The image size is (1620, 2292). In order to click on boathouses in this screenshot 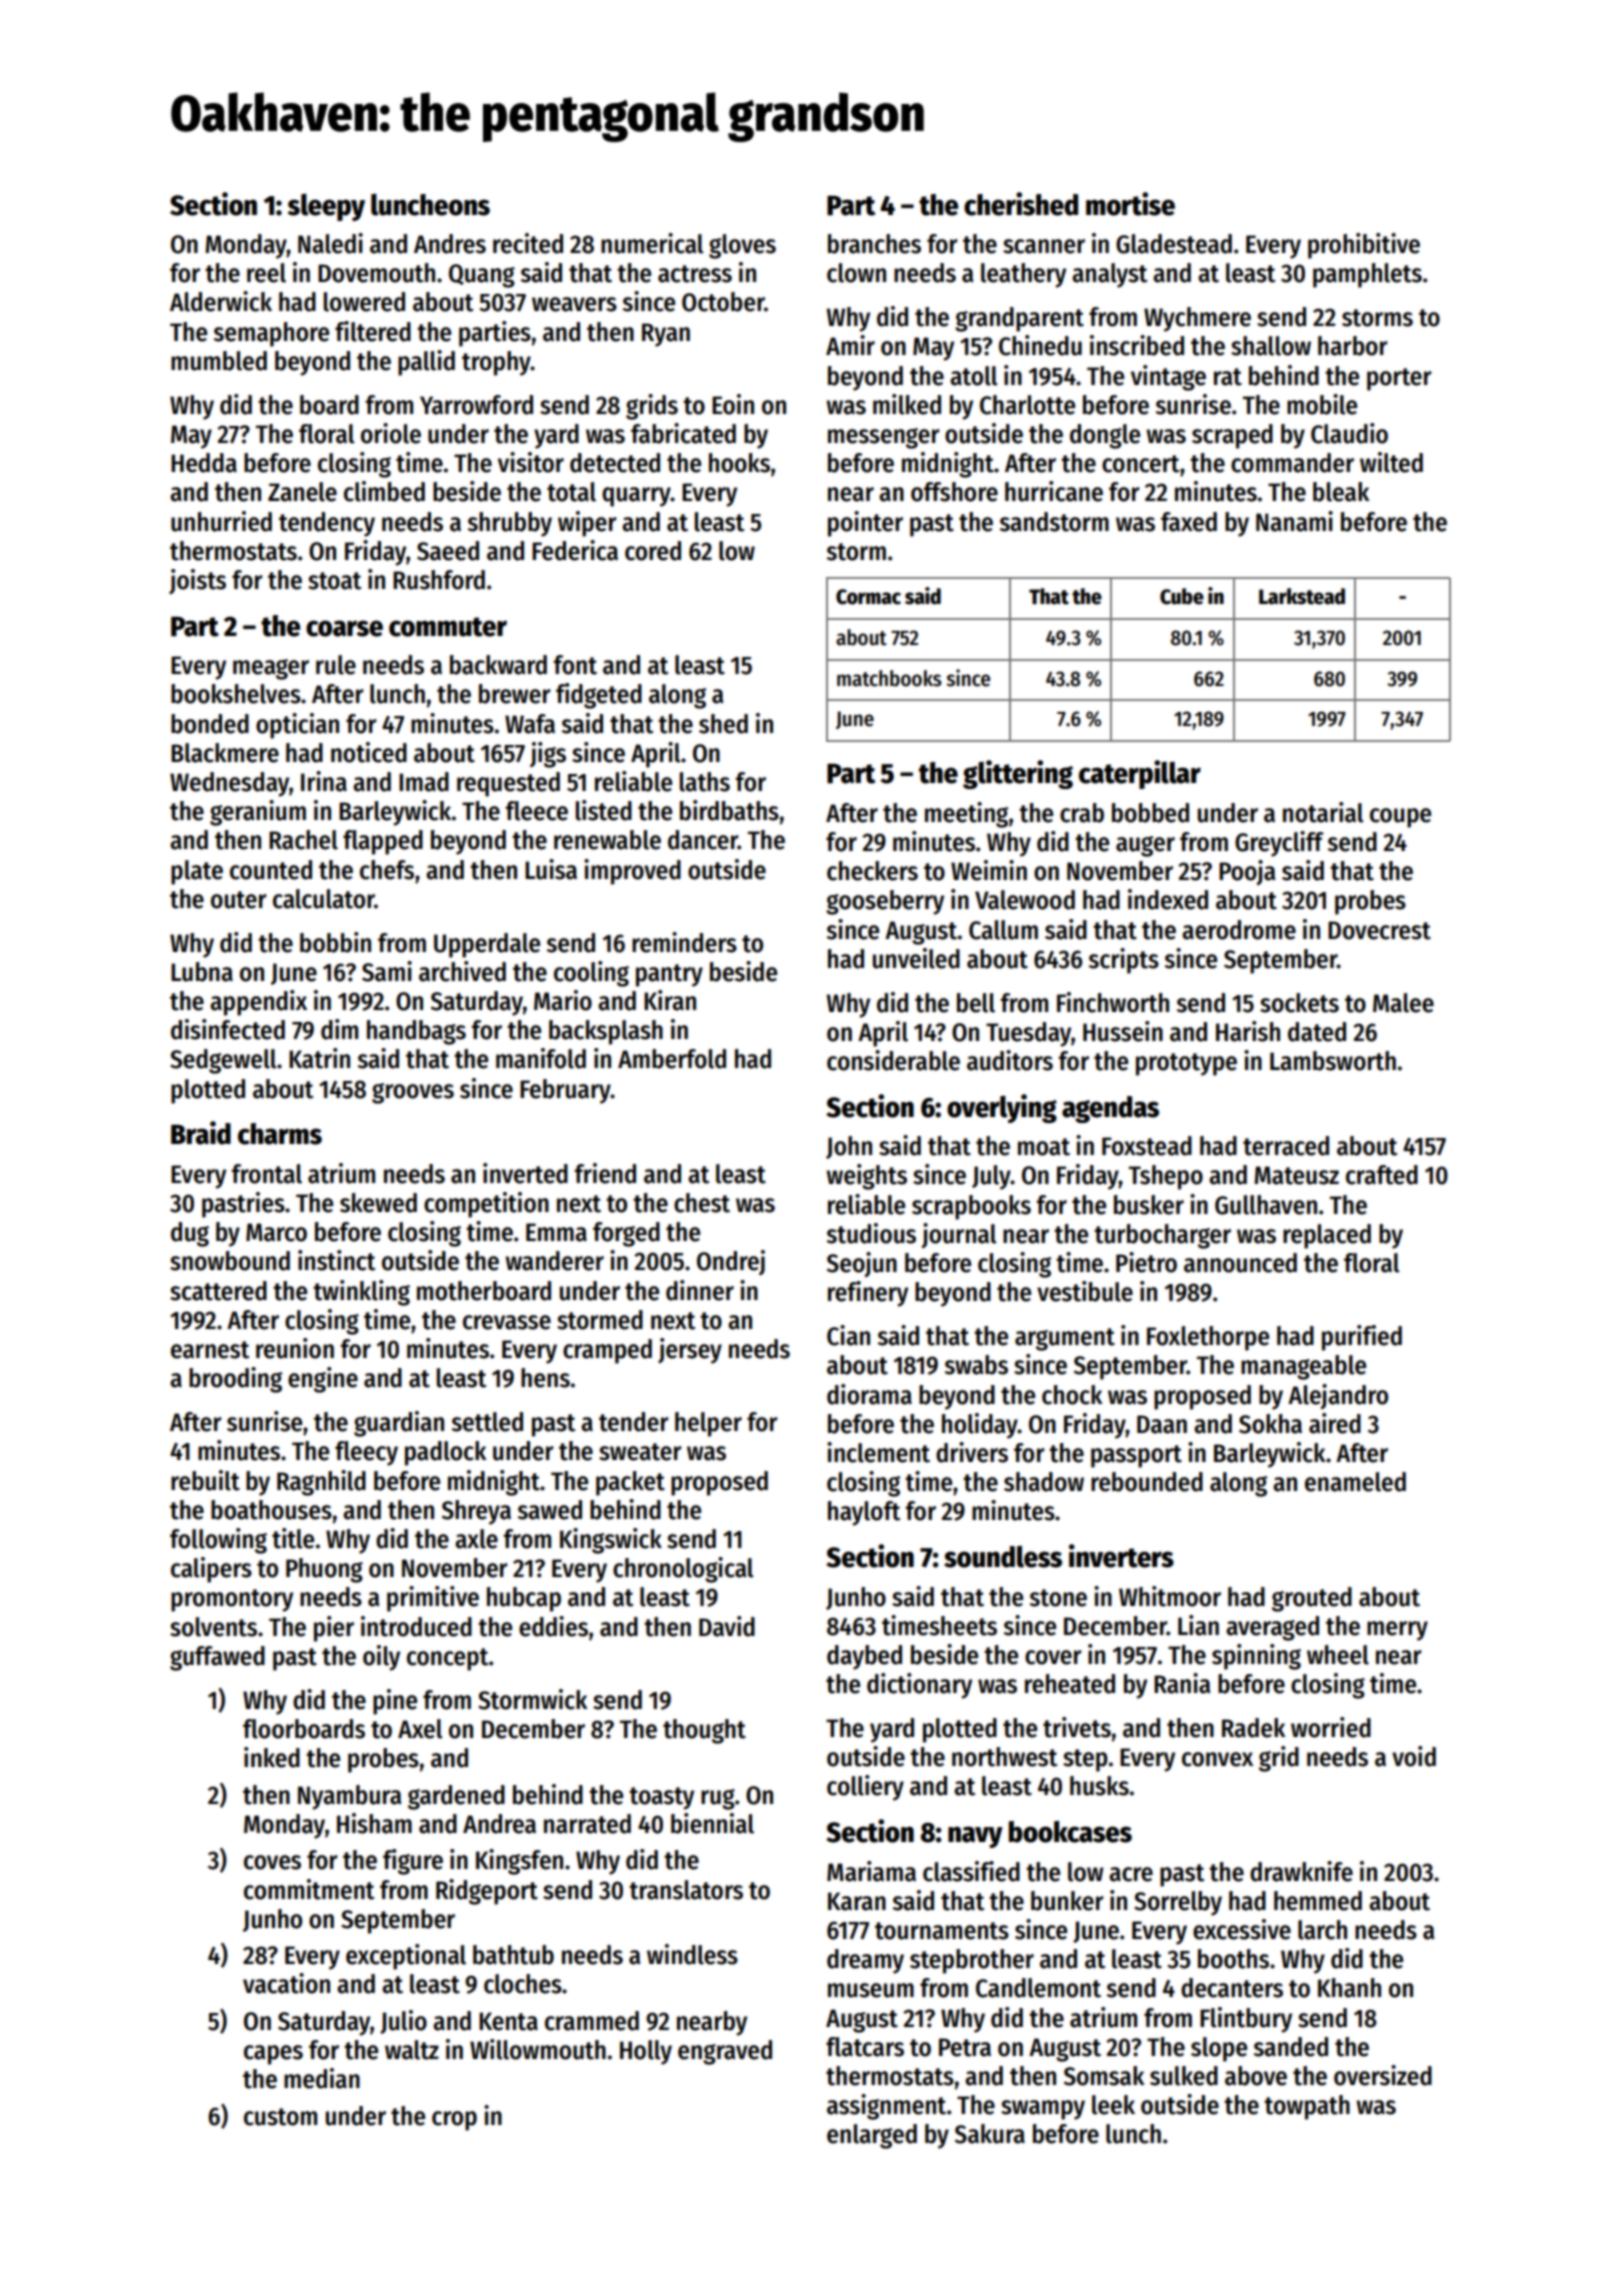, I will do `click(271, 1510)`.
